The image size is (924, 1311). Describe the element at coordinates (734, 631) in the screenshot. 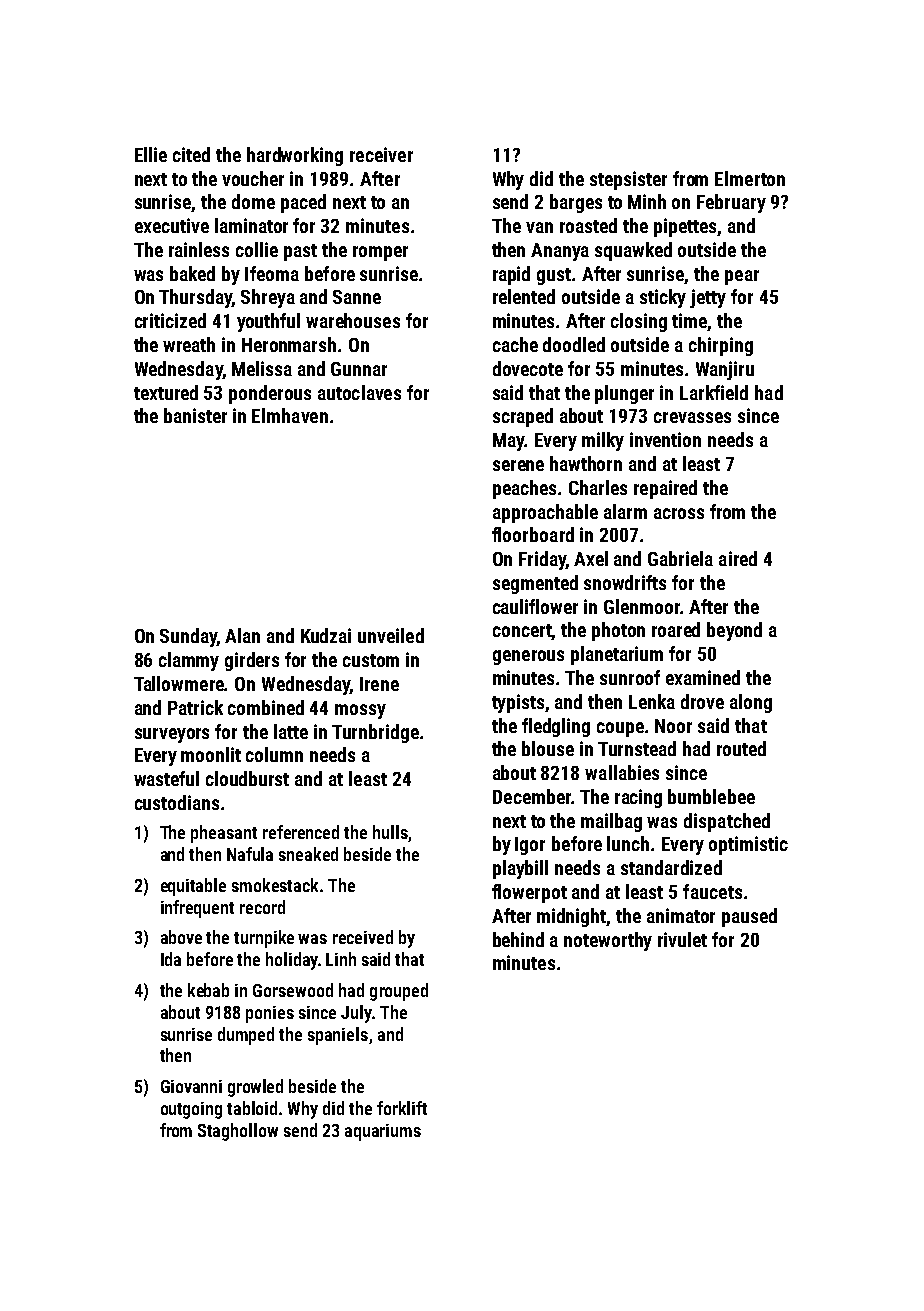

I see `beyond` at that location.
